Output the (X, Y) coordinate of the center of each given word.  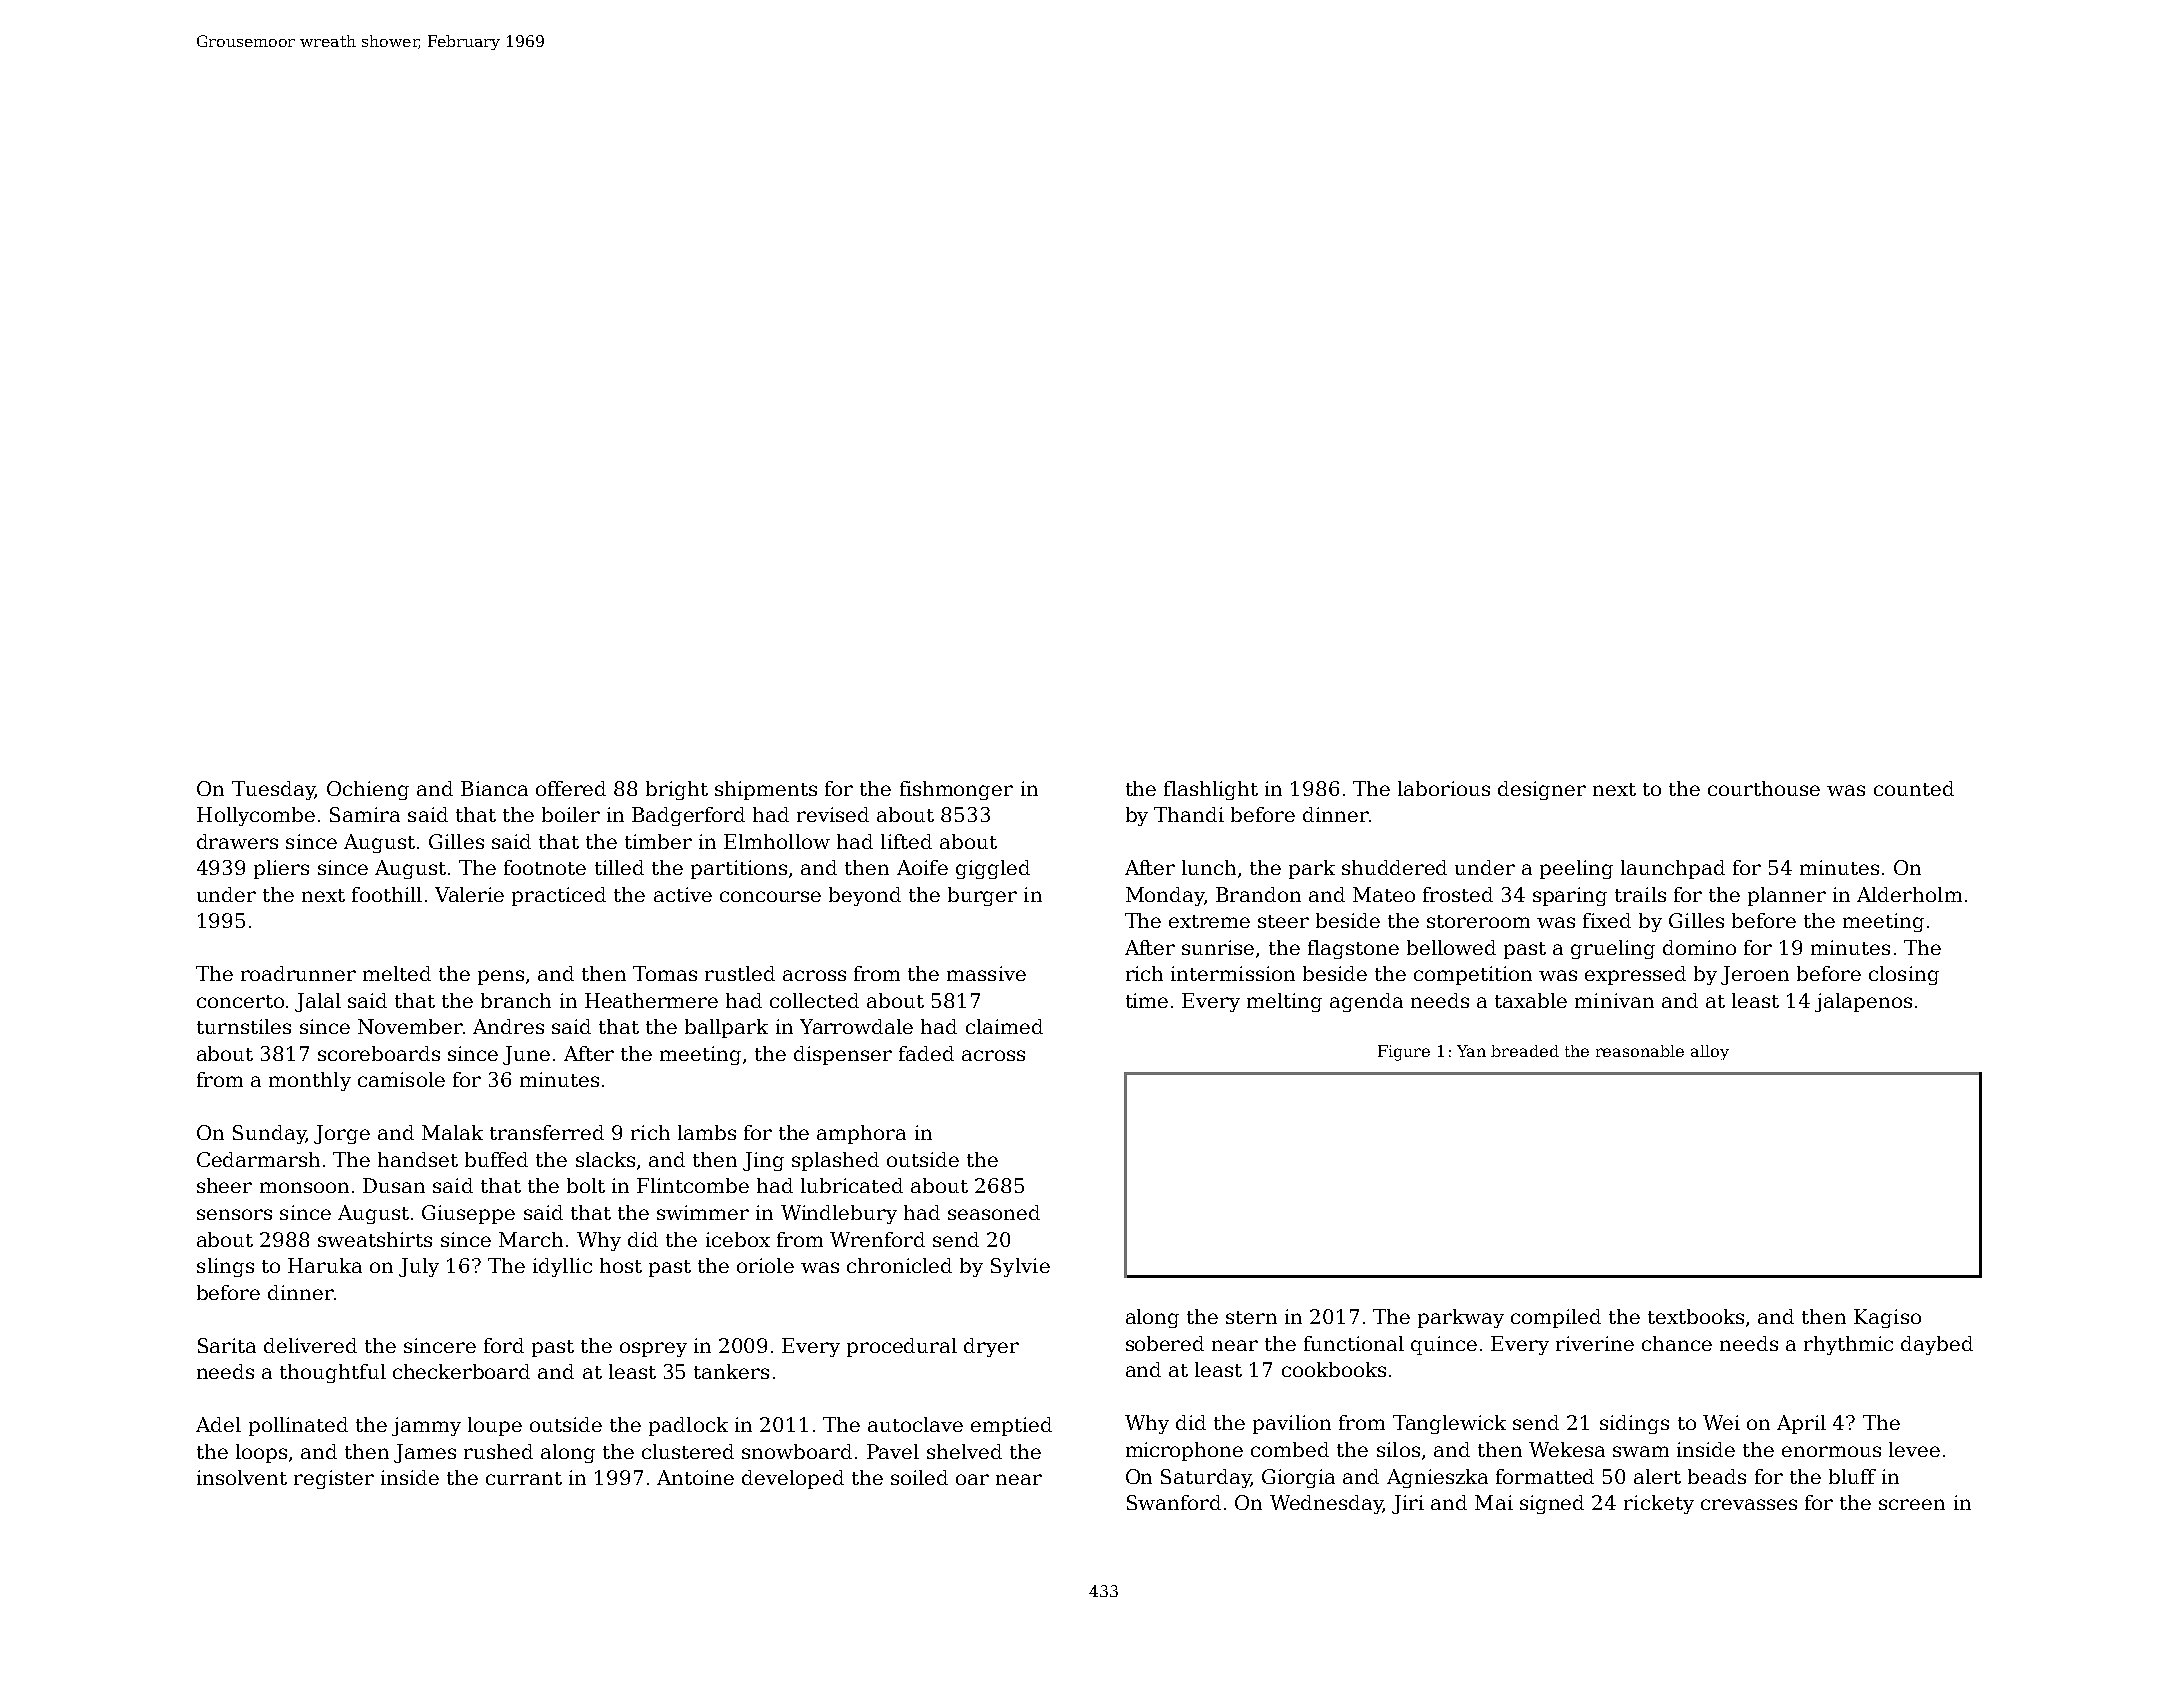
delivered (310, 1345)
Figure (1404, 1053)
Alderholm (1909, 894)
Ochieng (368, 790)
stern (1251, 1317)
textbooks (1696, 1316)
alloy (1710, 1052)
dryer (991, 1347)
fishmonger (956, 790)
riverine (1595, 1343)
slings (225, 1267)
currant (524, 1478)
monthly (310, 1081)
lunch (1209, 867)
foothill (387, 894)
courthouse (1764, 788)
